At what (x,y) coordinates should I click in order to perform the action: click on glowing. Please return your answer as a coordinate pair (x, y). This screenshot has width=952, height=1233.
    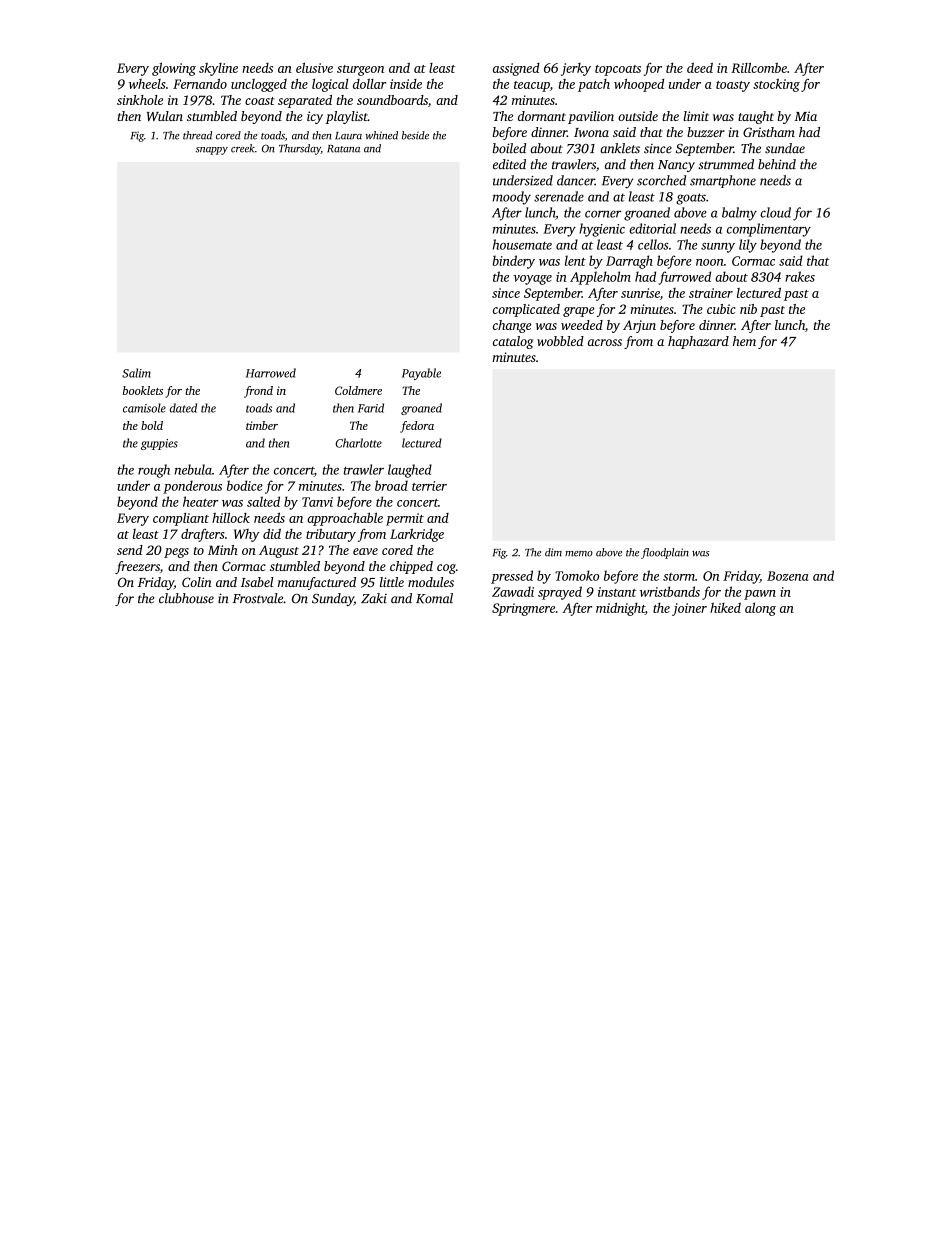
    Looking at the image, I should click on (174, 69).
